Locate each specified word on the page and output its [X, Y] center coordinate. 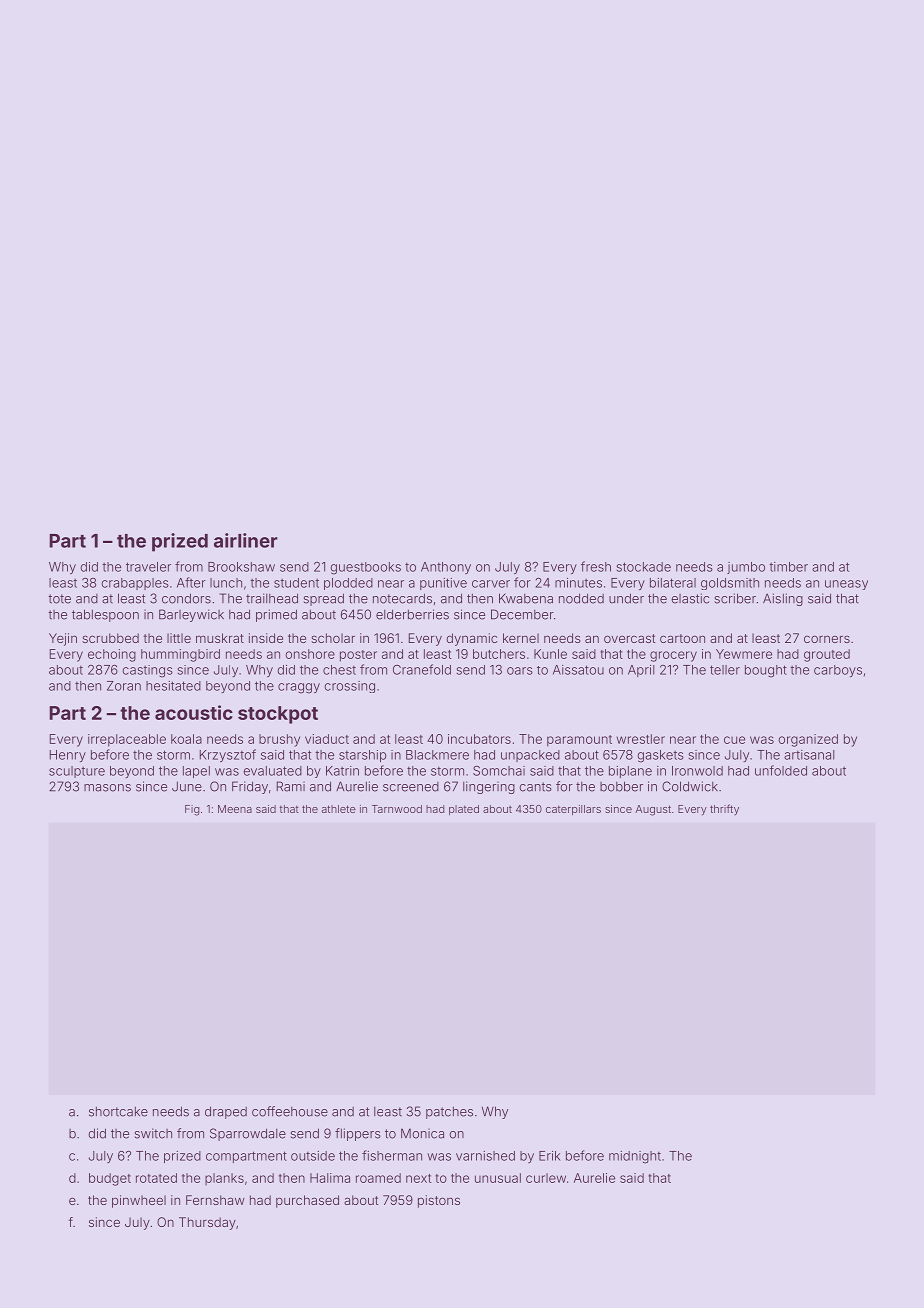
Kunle [550, 654]
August [653, 810]
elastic [690, 598]
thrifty [724, 809]
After [191, 582]
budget [110, 1179]
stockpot [278, 715]
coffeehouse [290, 1111]
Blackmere [437, 755]
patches [449, 1112]
